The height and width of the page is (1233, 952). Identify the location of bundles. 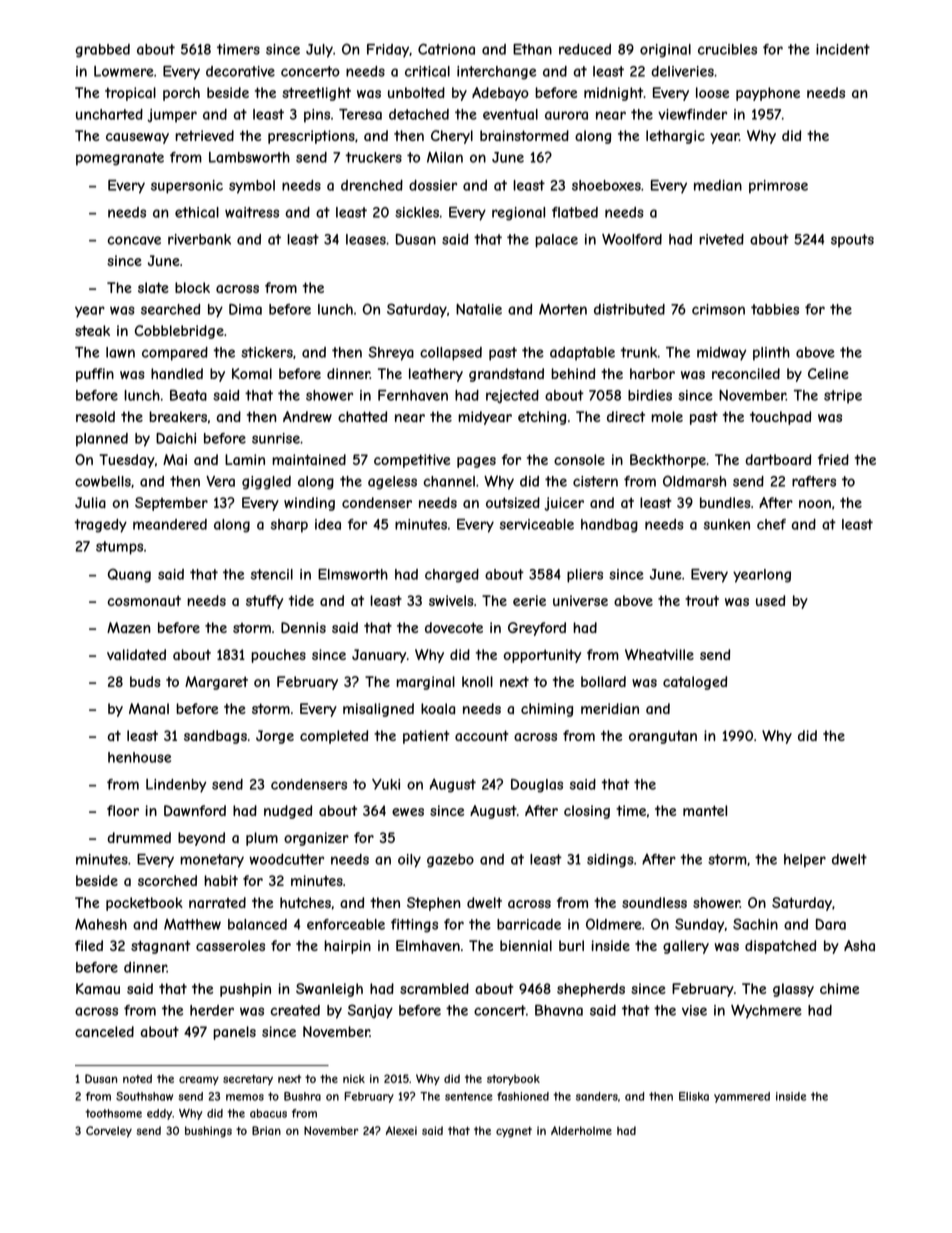
(725, 502).
